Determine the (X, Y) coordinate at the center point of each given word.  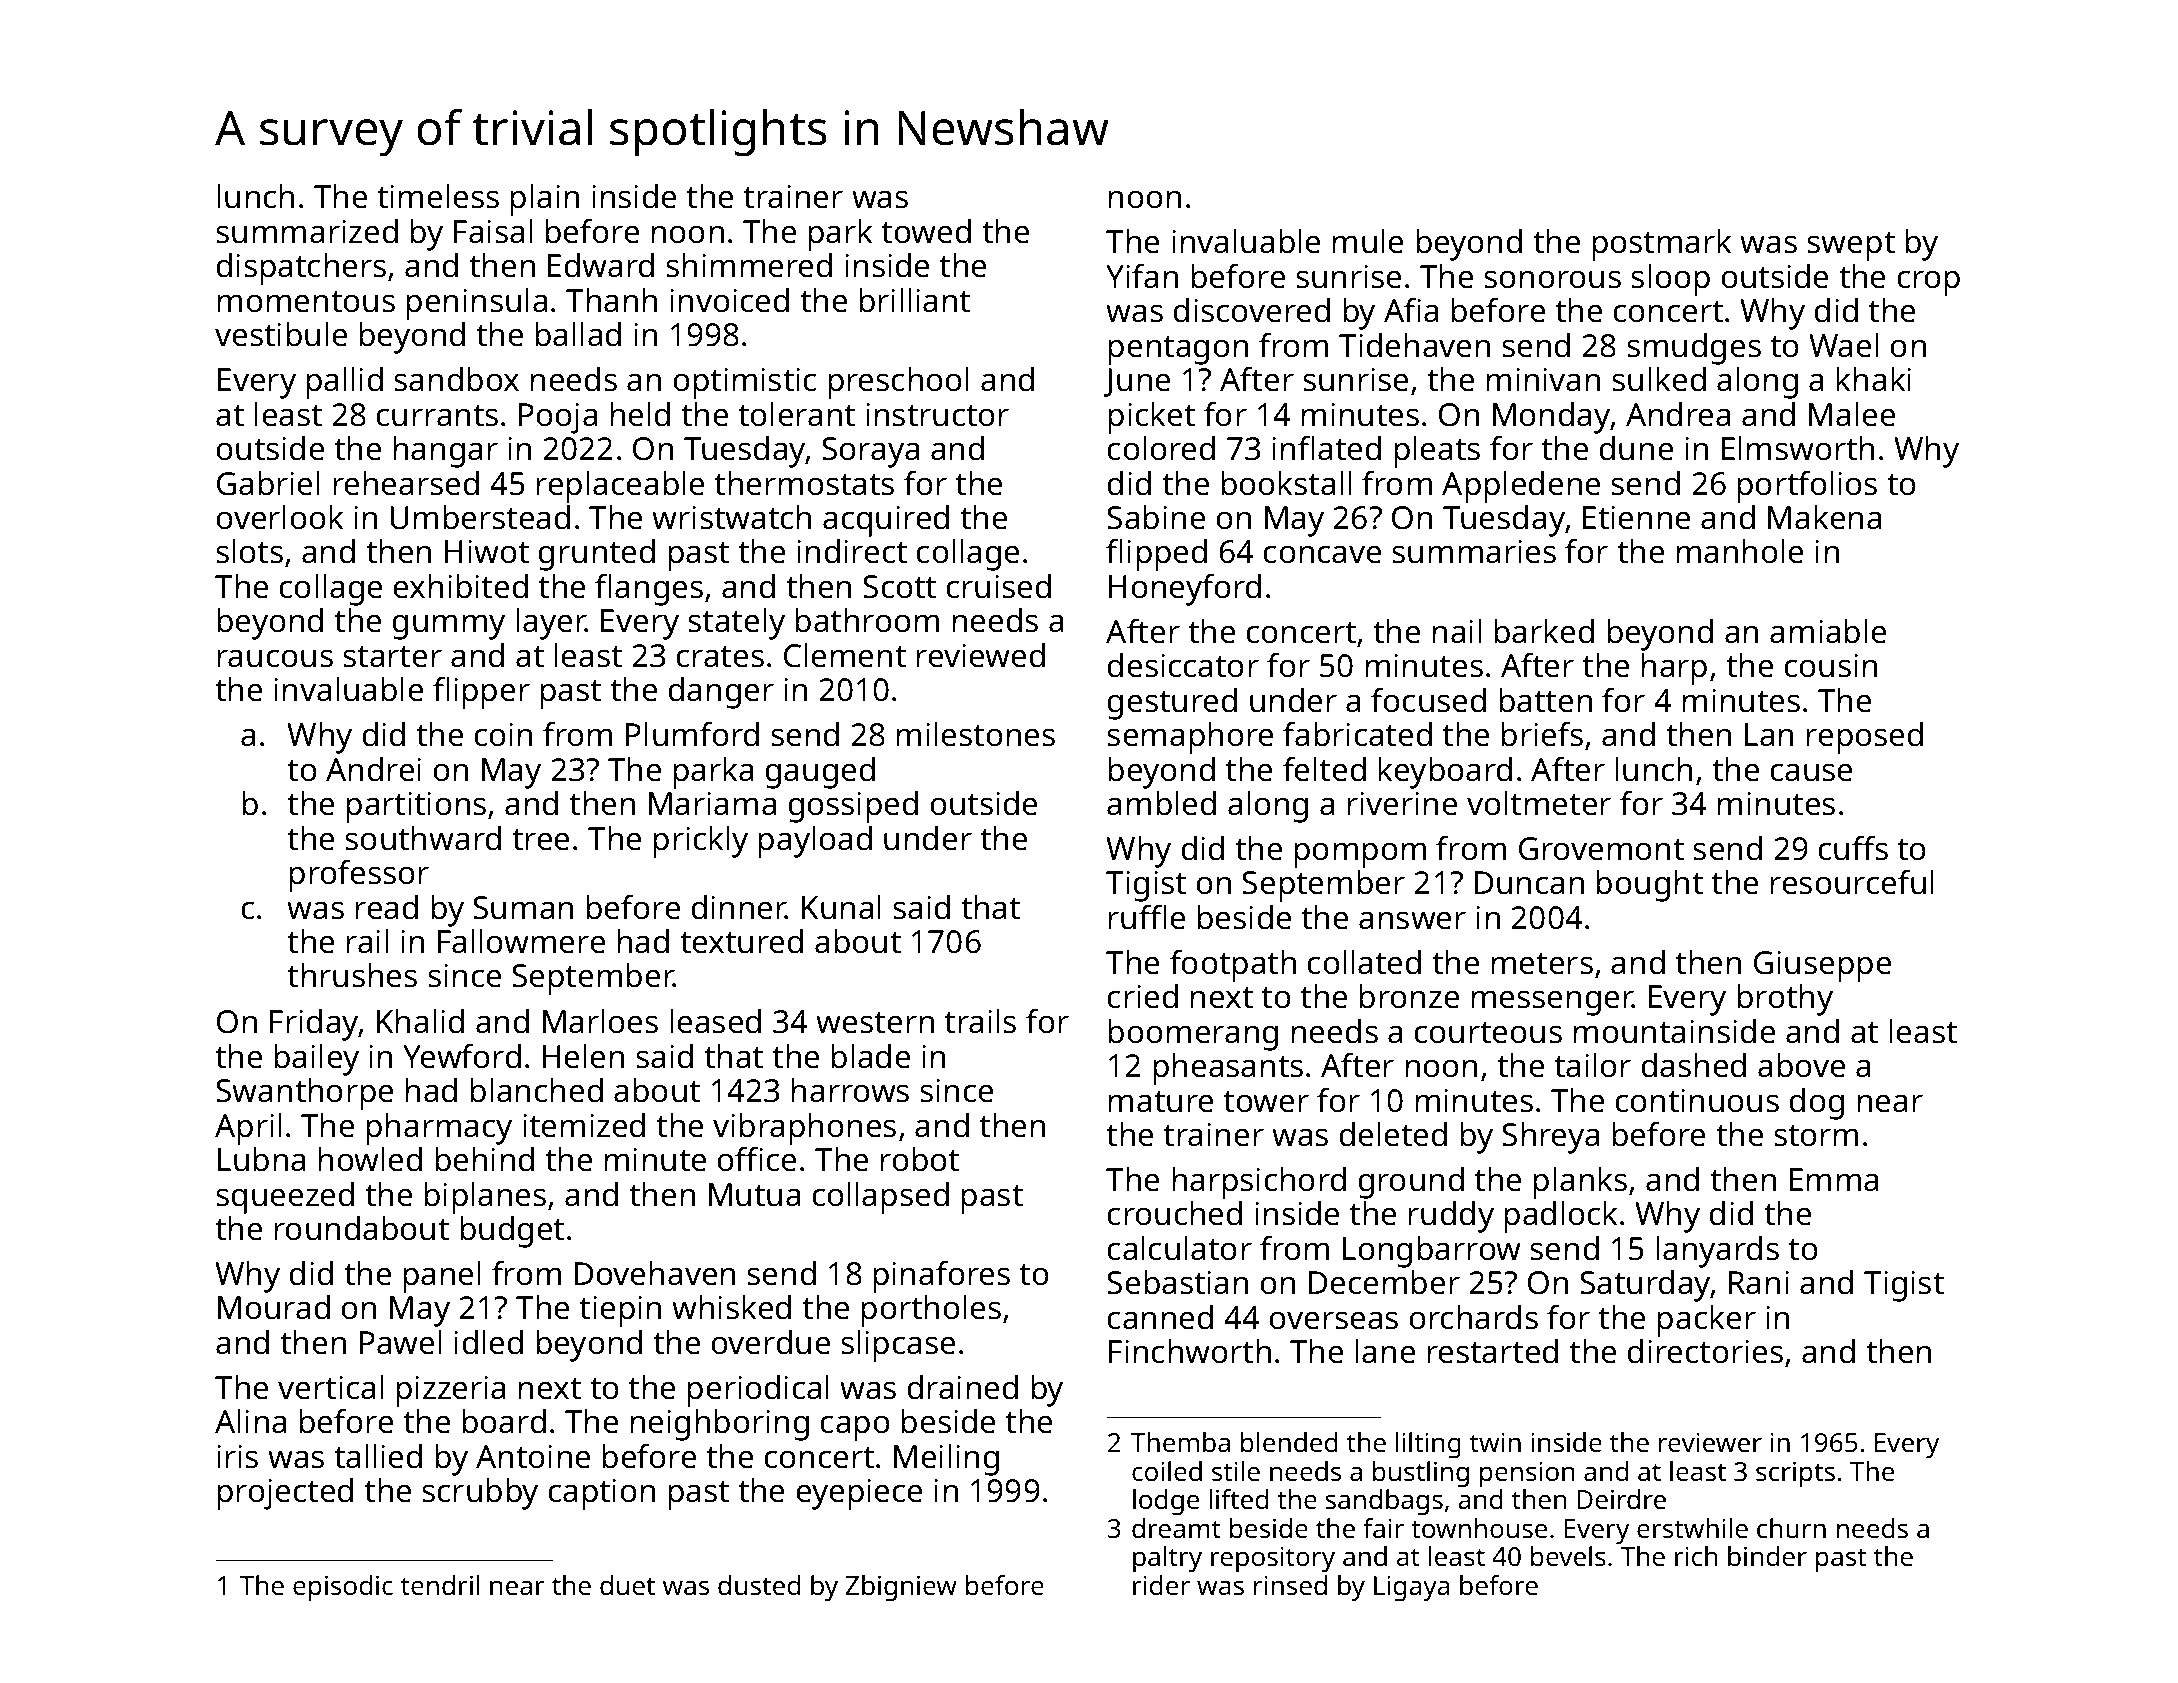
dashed (1694, 1065)
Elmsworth (1798, 448)
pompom (1360, 855)
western (875, 1023)
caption (602, 1494)
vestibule (281, 334)
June (1136, 382)
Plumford (692, 734)
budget (512, 1232)
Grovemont (1601, 849)
